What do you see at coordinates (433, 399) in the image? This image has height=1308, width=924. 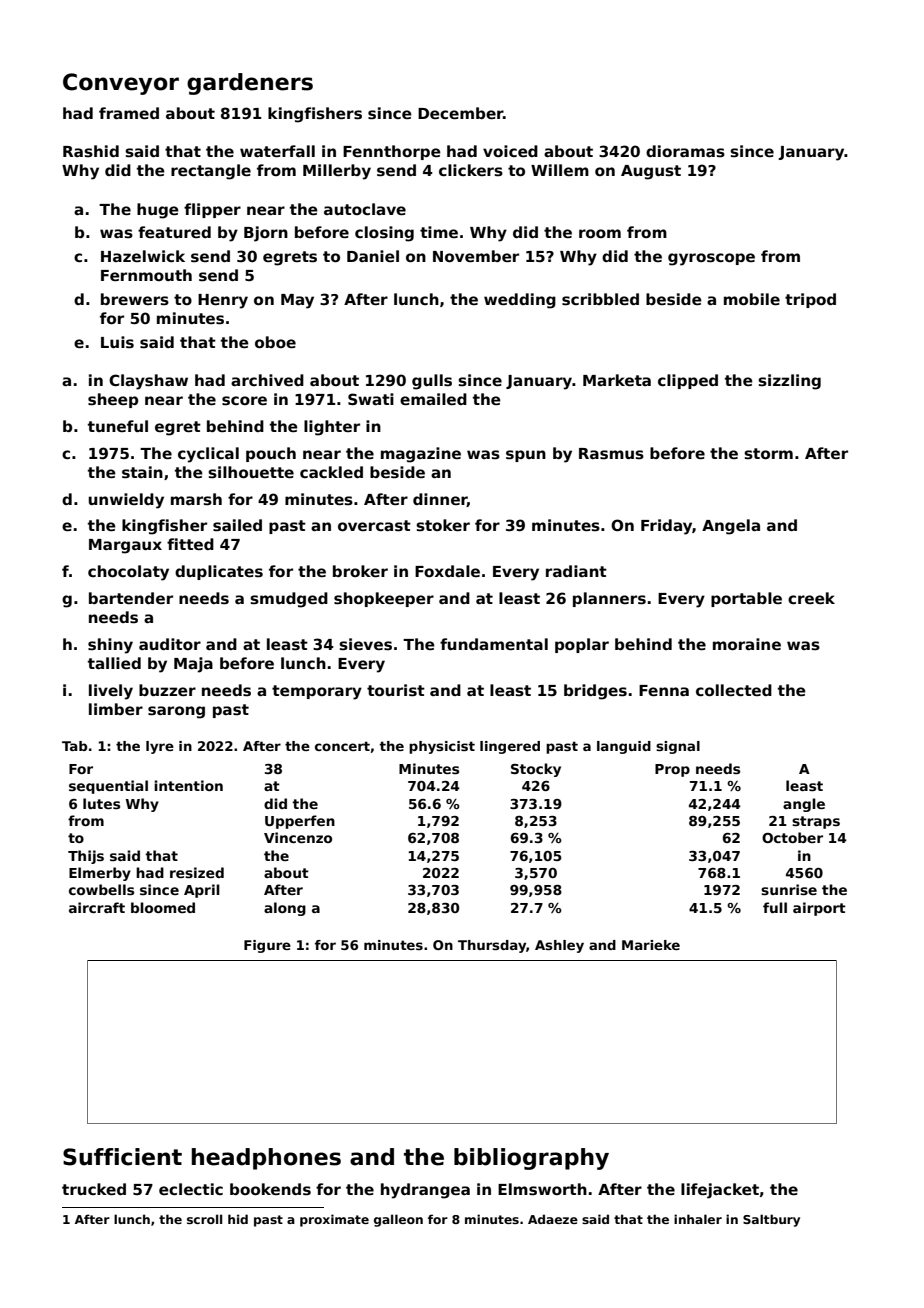 I see `emailed` at bounding box center [433, 399].
